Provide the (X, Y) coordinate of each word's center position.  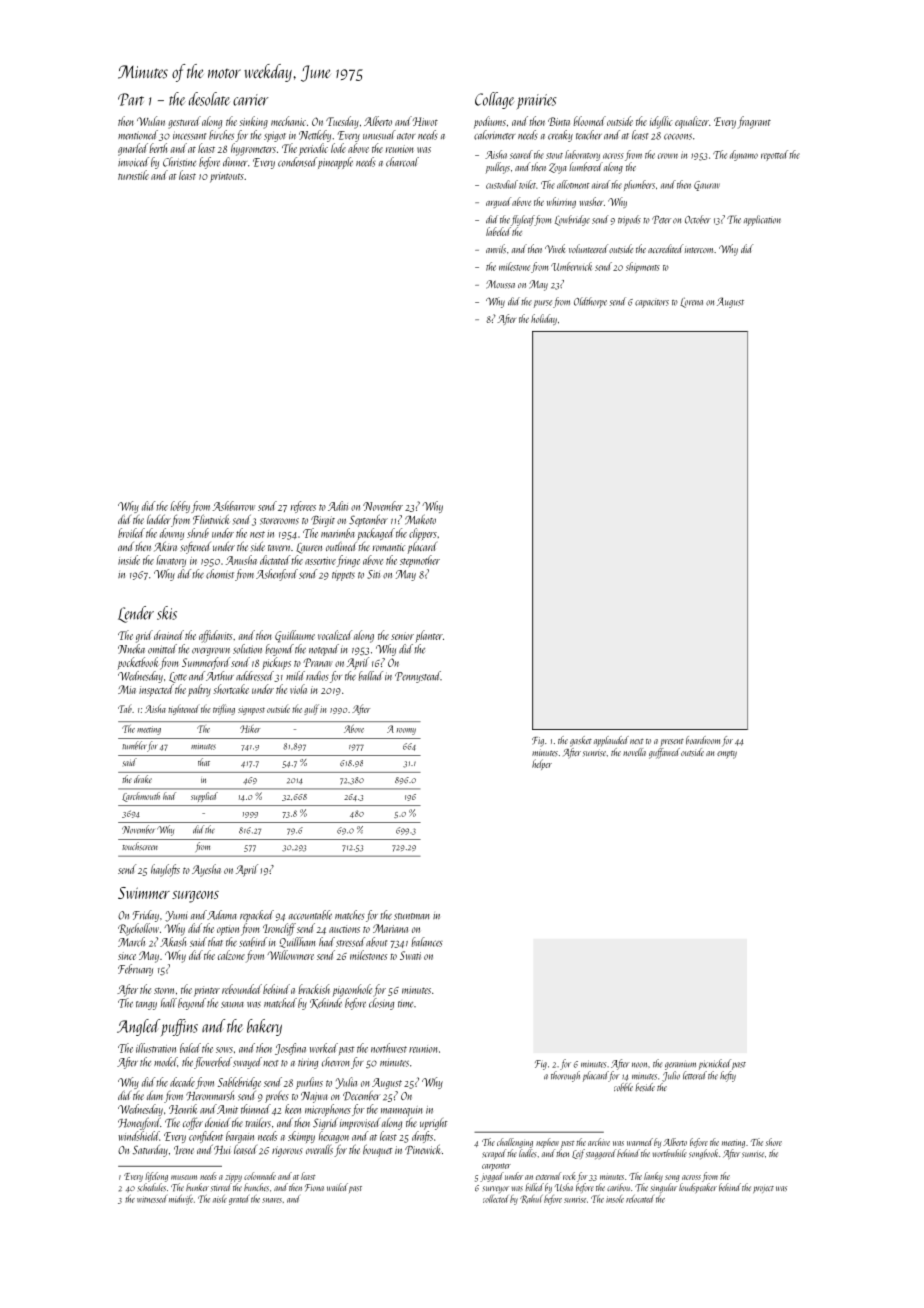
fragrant (754, 122)
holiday (544, 319)
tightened (184, 709)
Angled (138, 1027)
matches (350, 915)
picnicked (715, 1064)
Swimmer (144, 893)
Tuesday (342, 122)
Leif (578, 1154)
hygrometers (253, 149)
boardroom (703, 740)
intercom (699, 250)
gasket (581, 741)
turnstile (133, 175)
